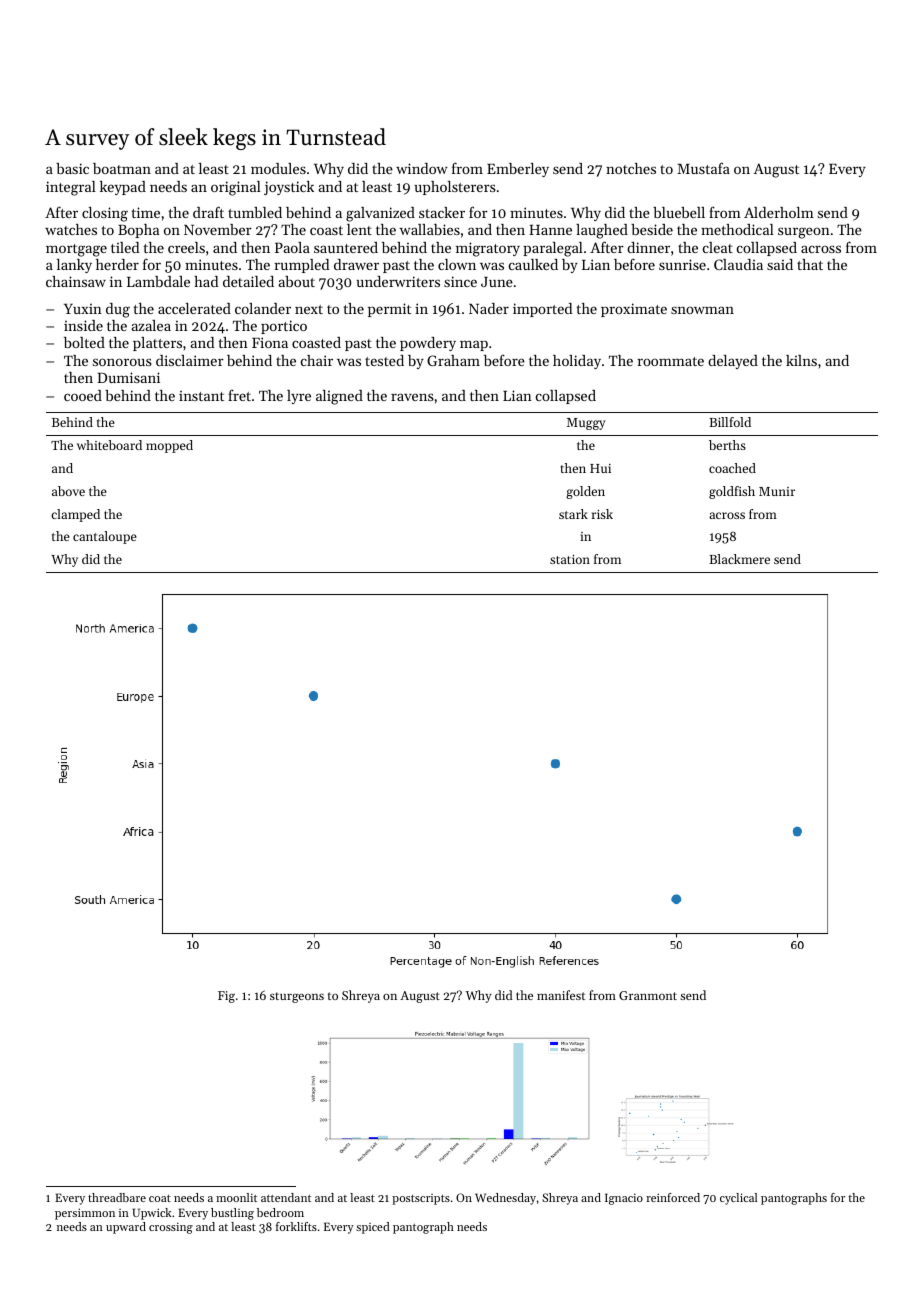 This document has height=1308, width=924. Describe the element at coordinates (278, 168) in the document. I see `modules` at that location.
